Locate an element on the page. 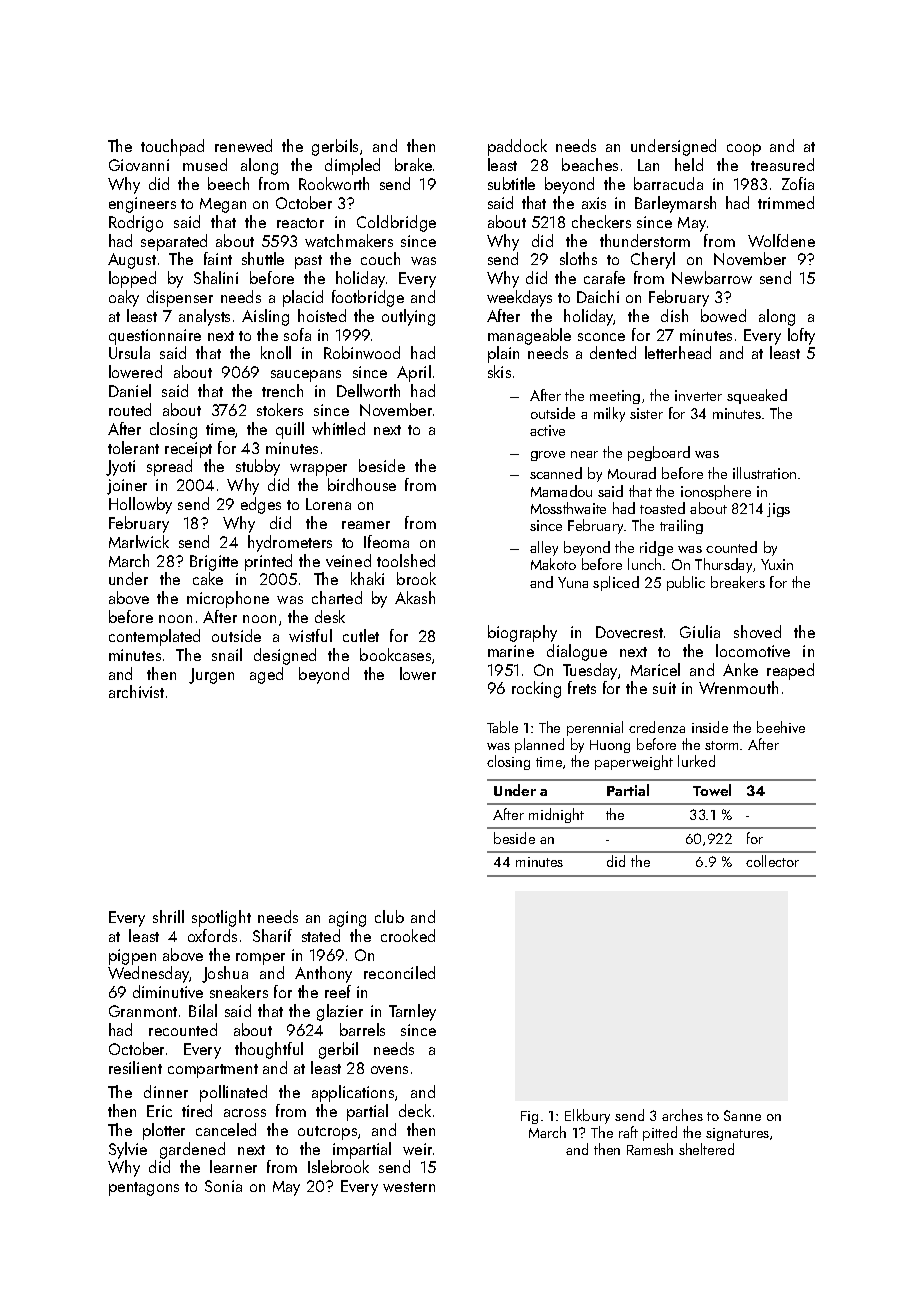  renewed is located at coordinates (243, 145).
